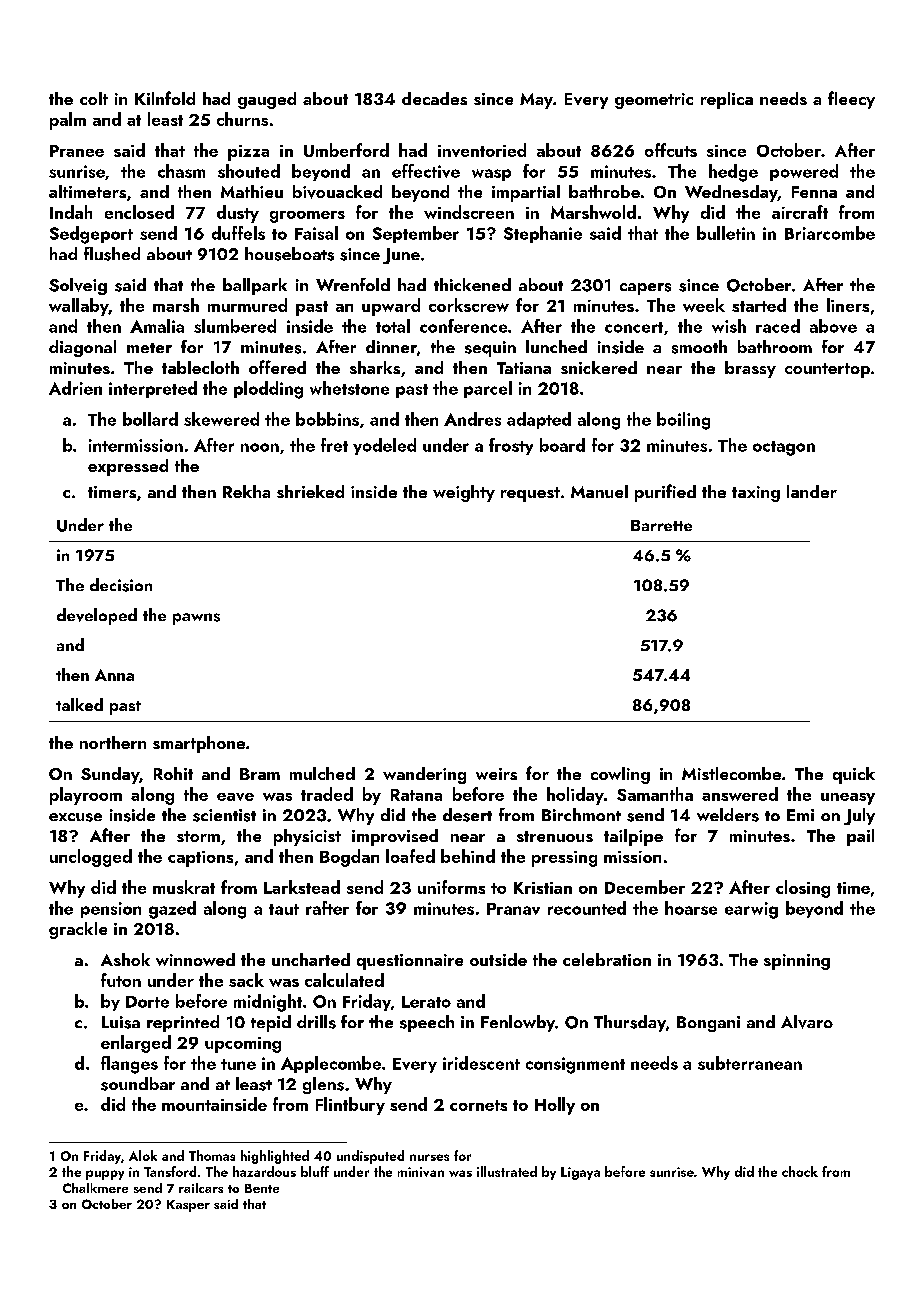 This screenshot has width=924, height=1308. I want to click on answered, so click(740, 794).
